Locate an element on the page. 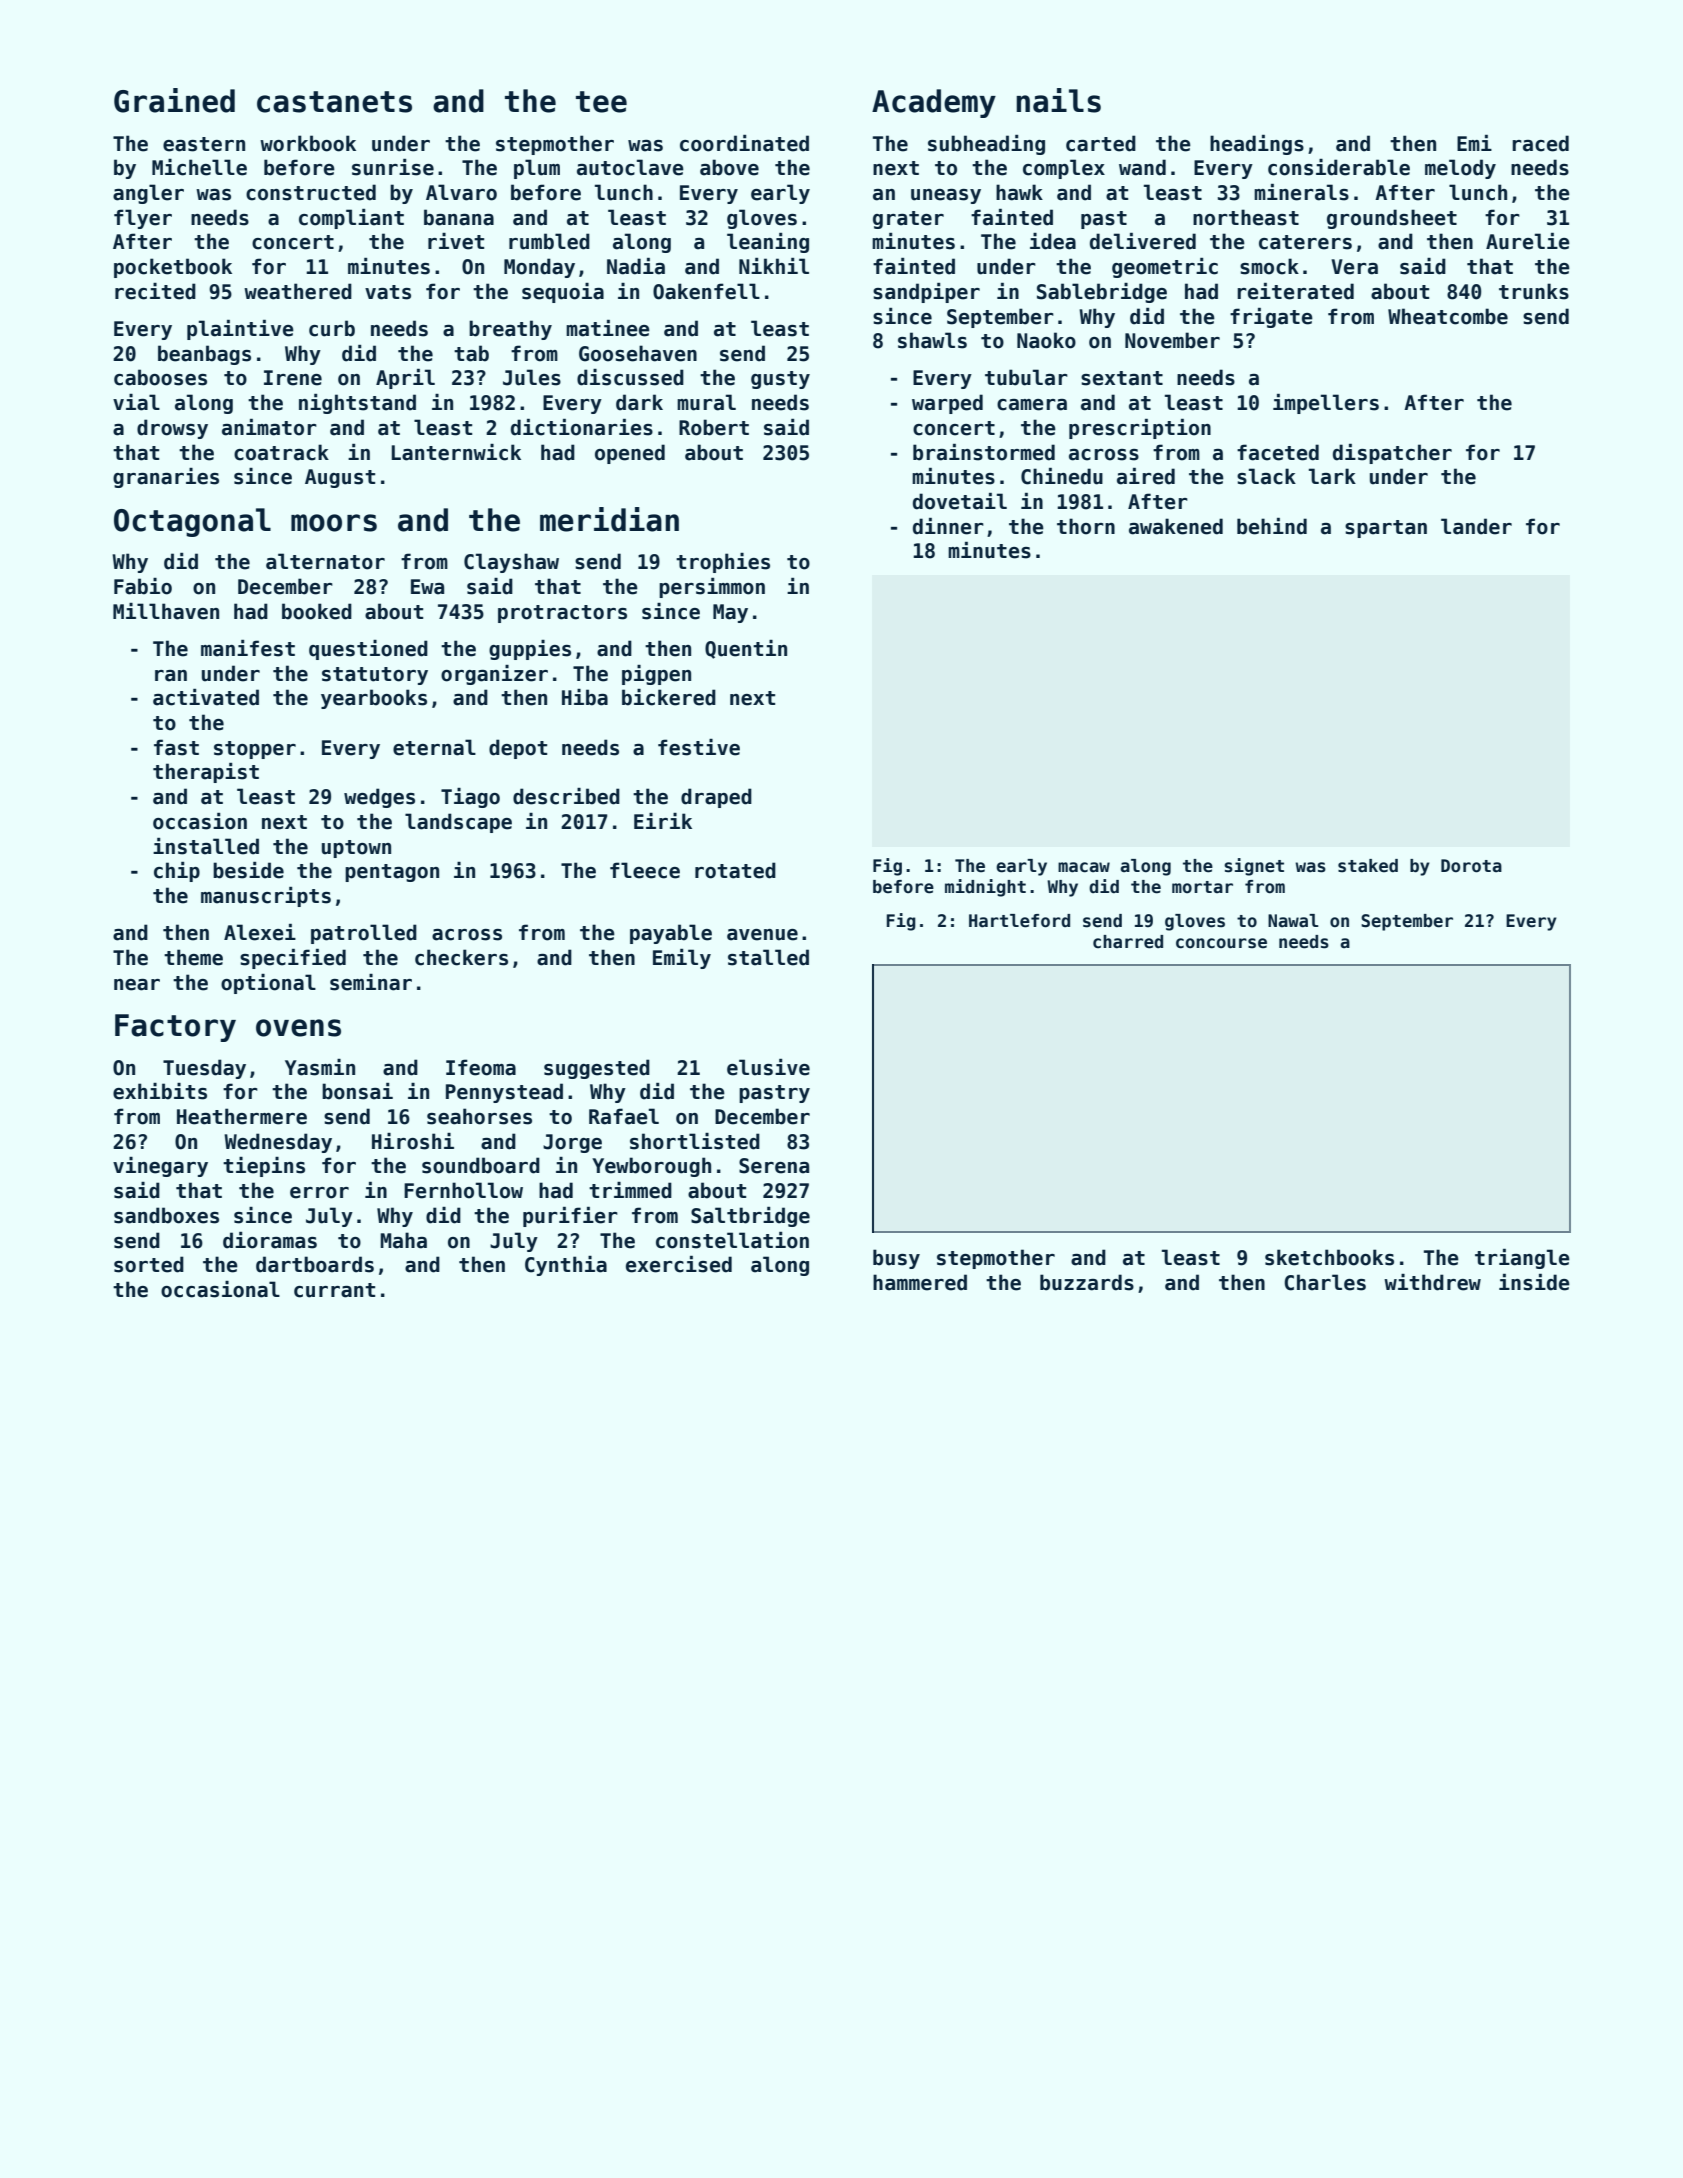 The width and height of the image is (1683, 2178). raced is located at coordinates (1540, 143).
